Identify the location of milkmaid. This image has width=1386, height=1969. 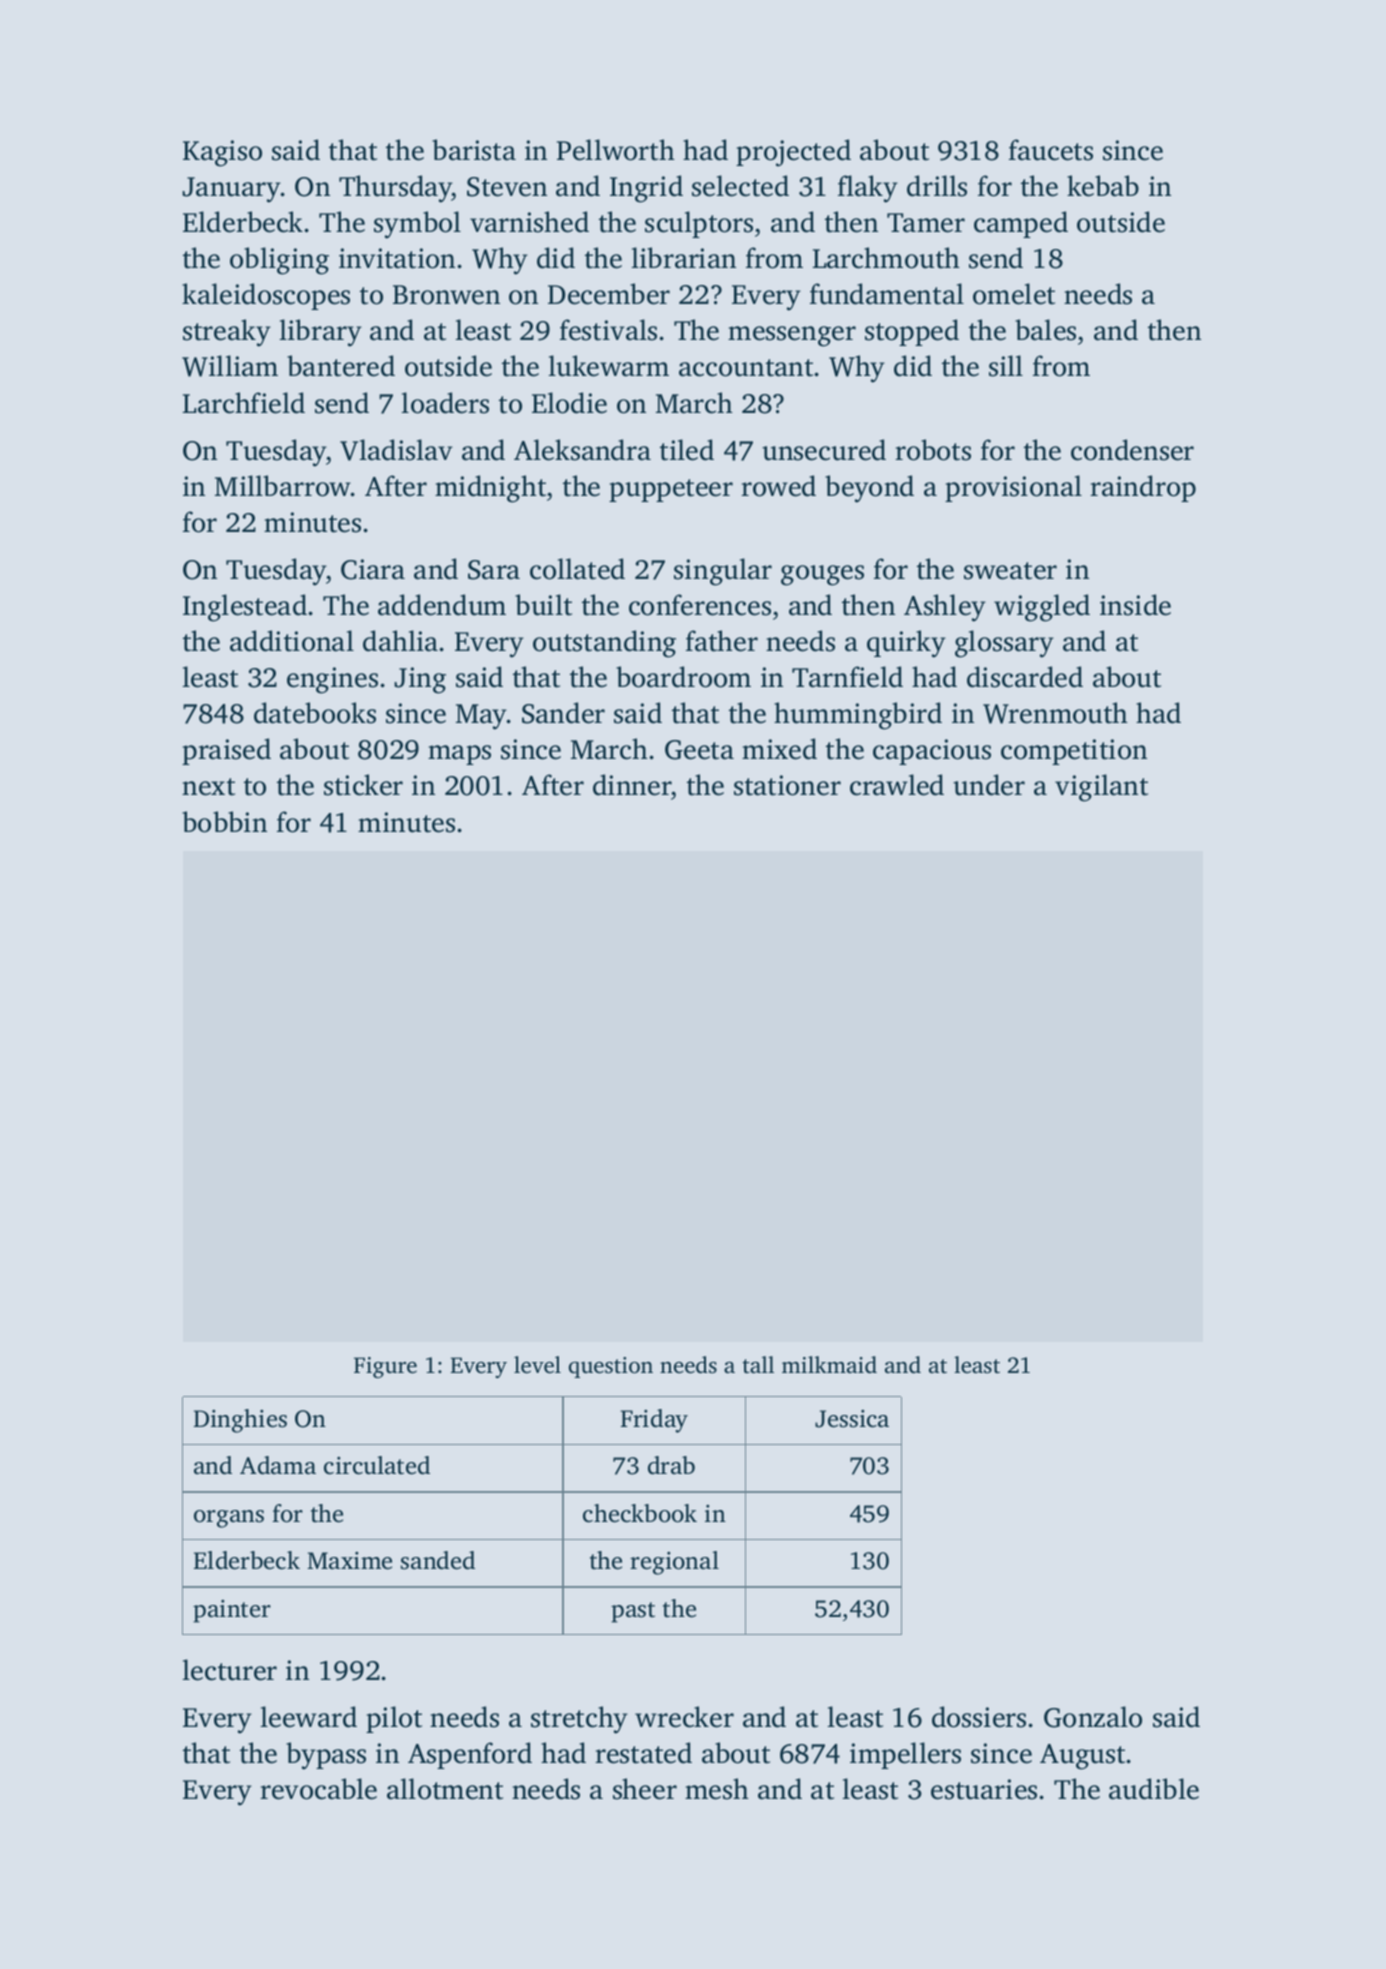
(829, 1365).
